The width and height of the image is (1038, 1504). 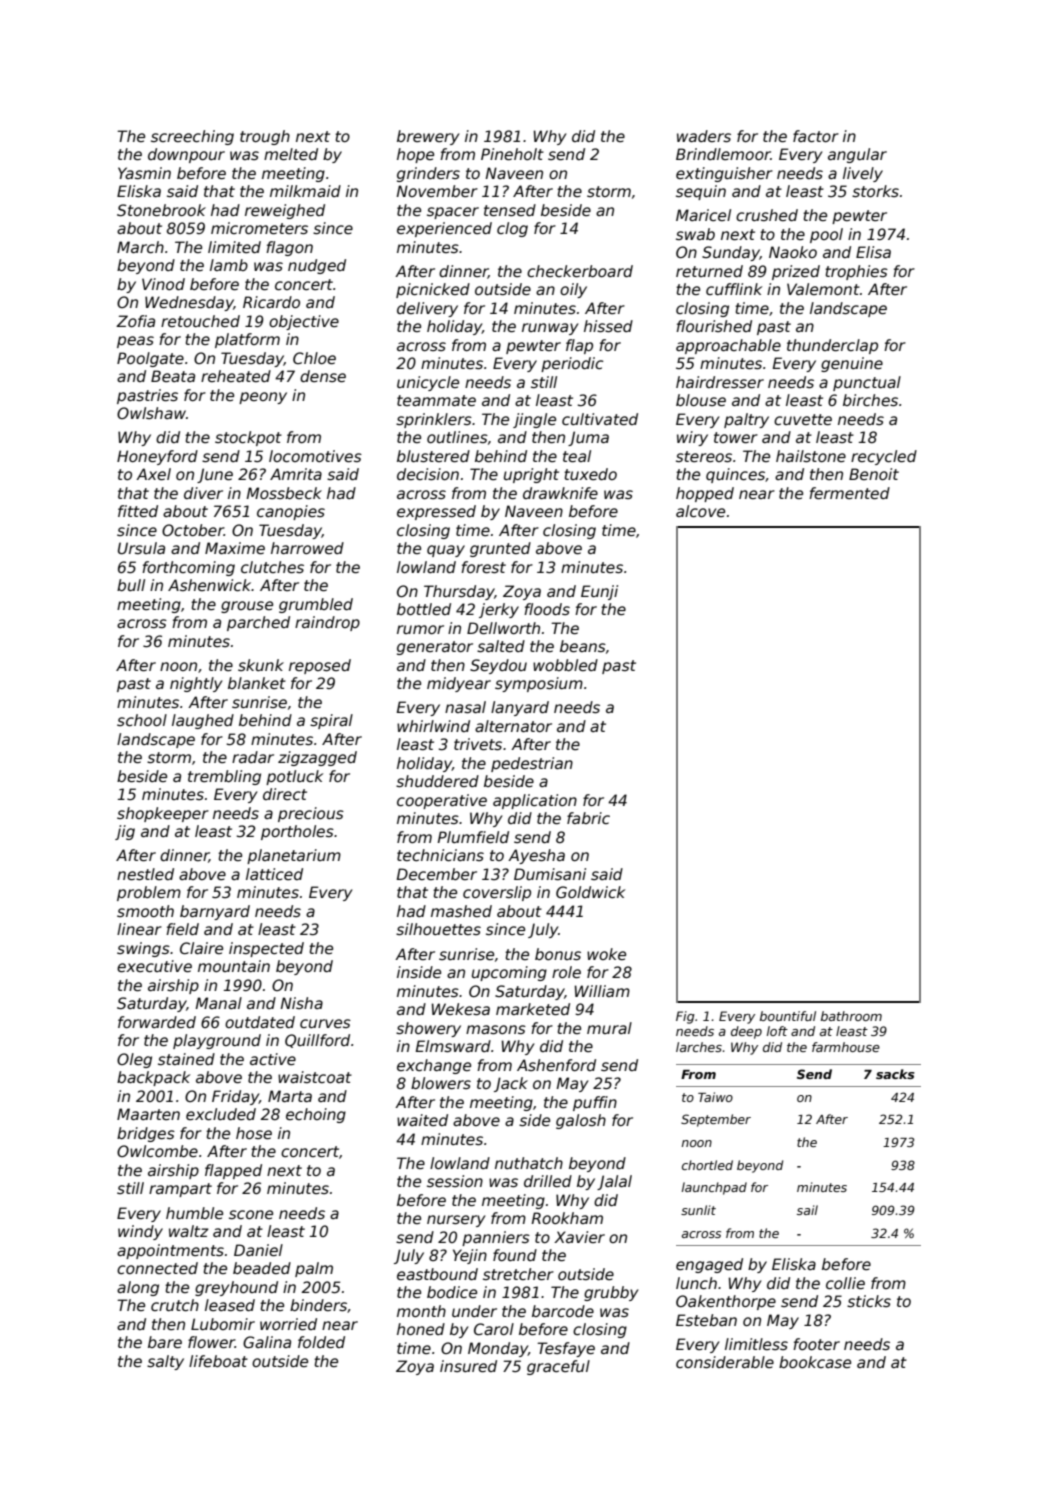 I want to click on bountiful, so click(x=788, y=1016).
